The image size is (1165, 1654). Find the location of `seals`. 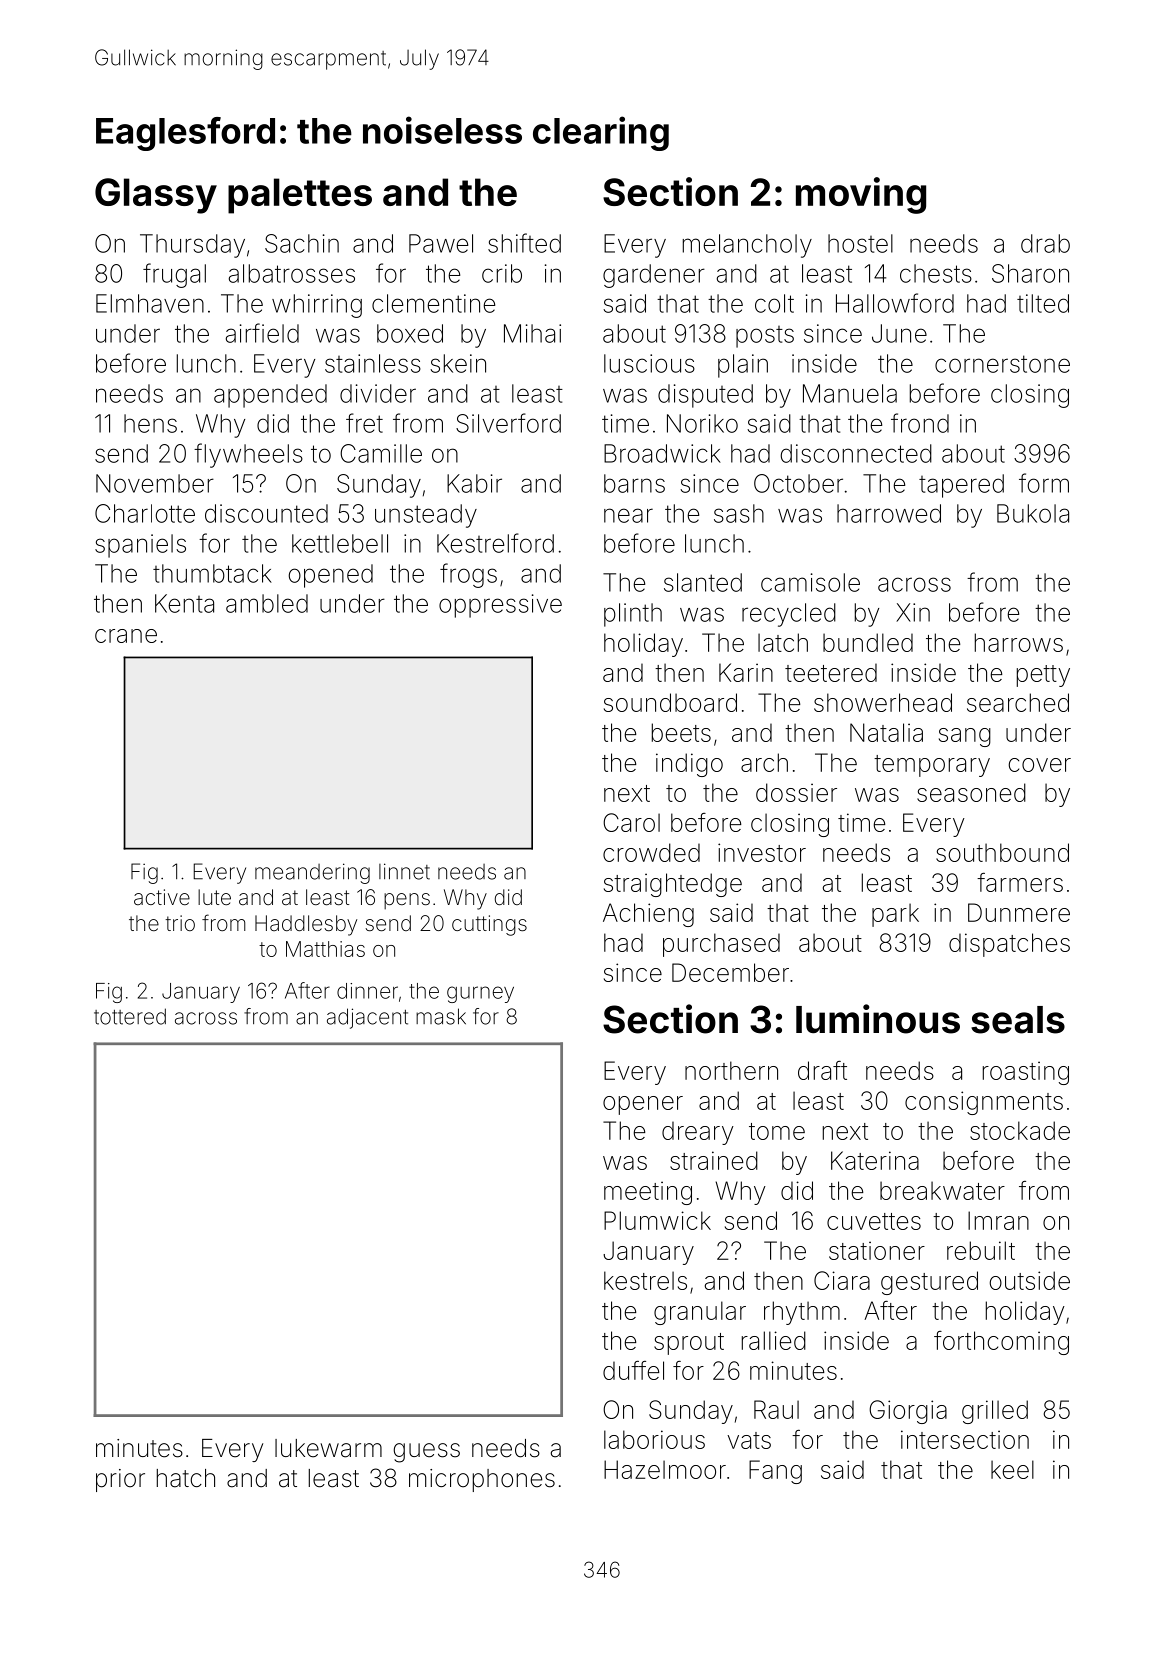

seals is located at coordinates (1018, 1020).
